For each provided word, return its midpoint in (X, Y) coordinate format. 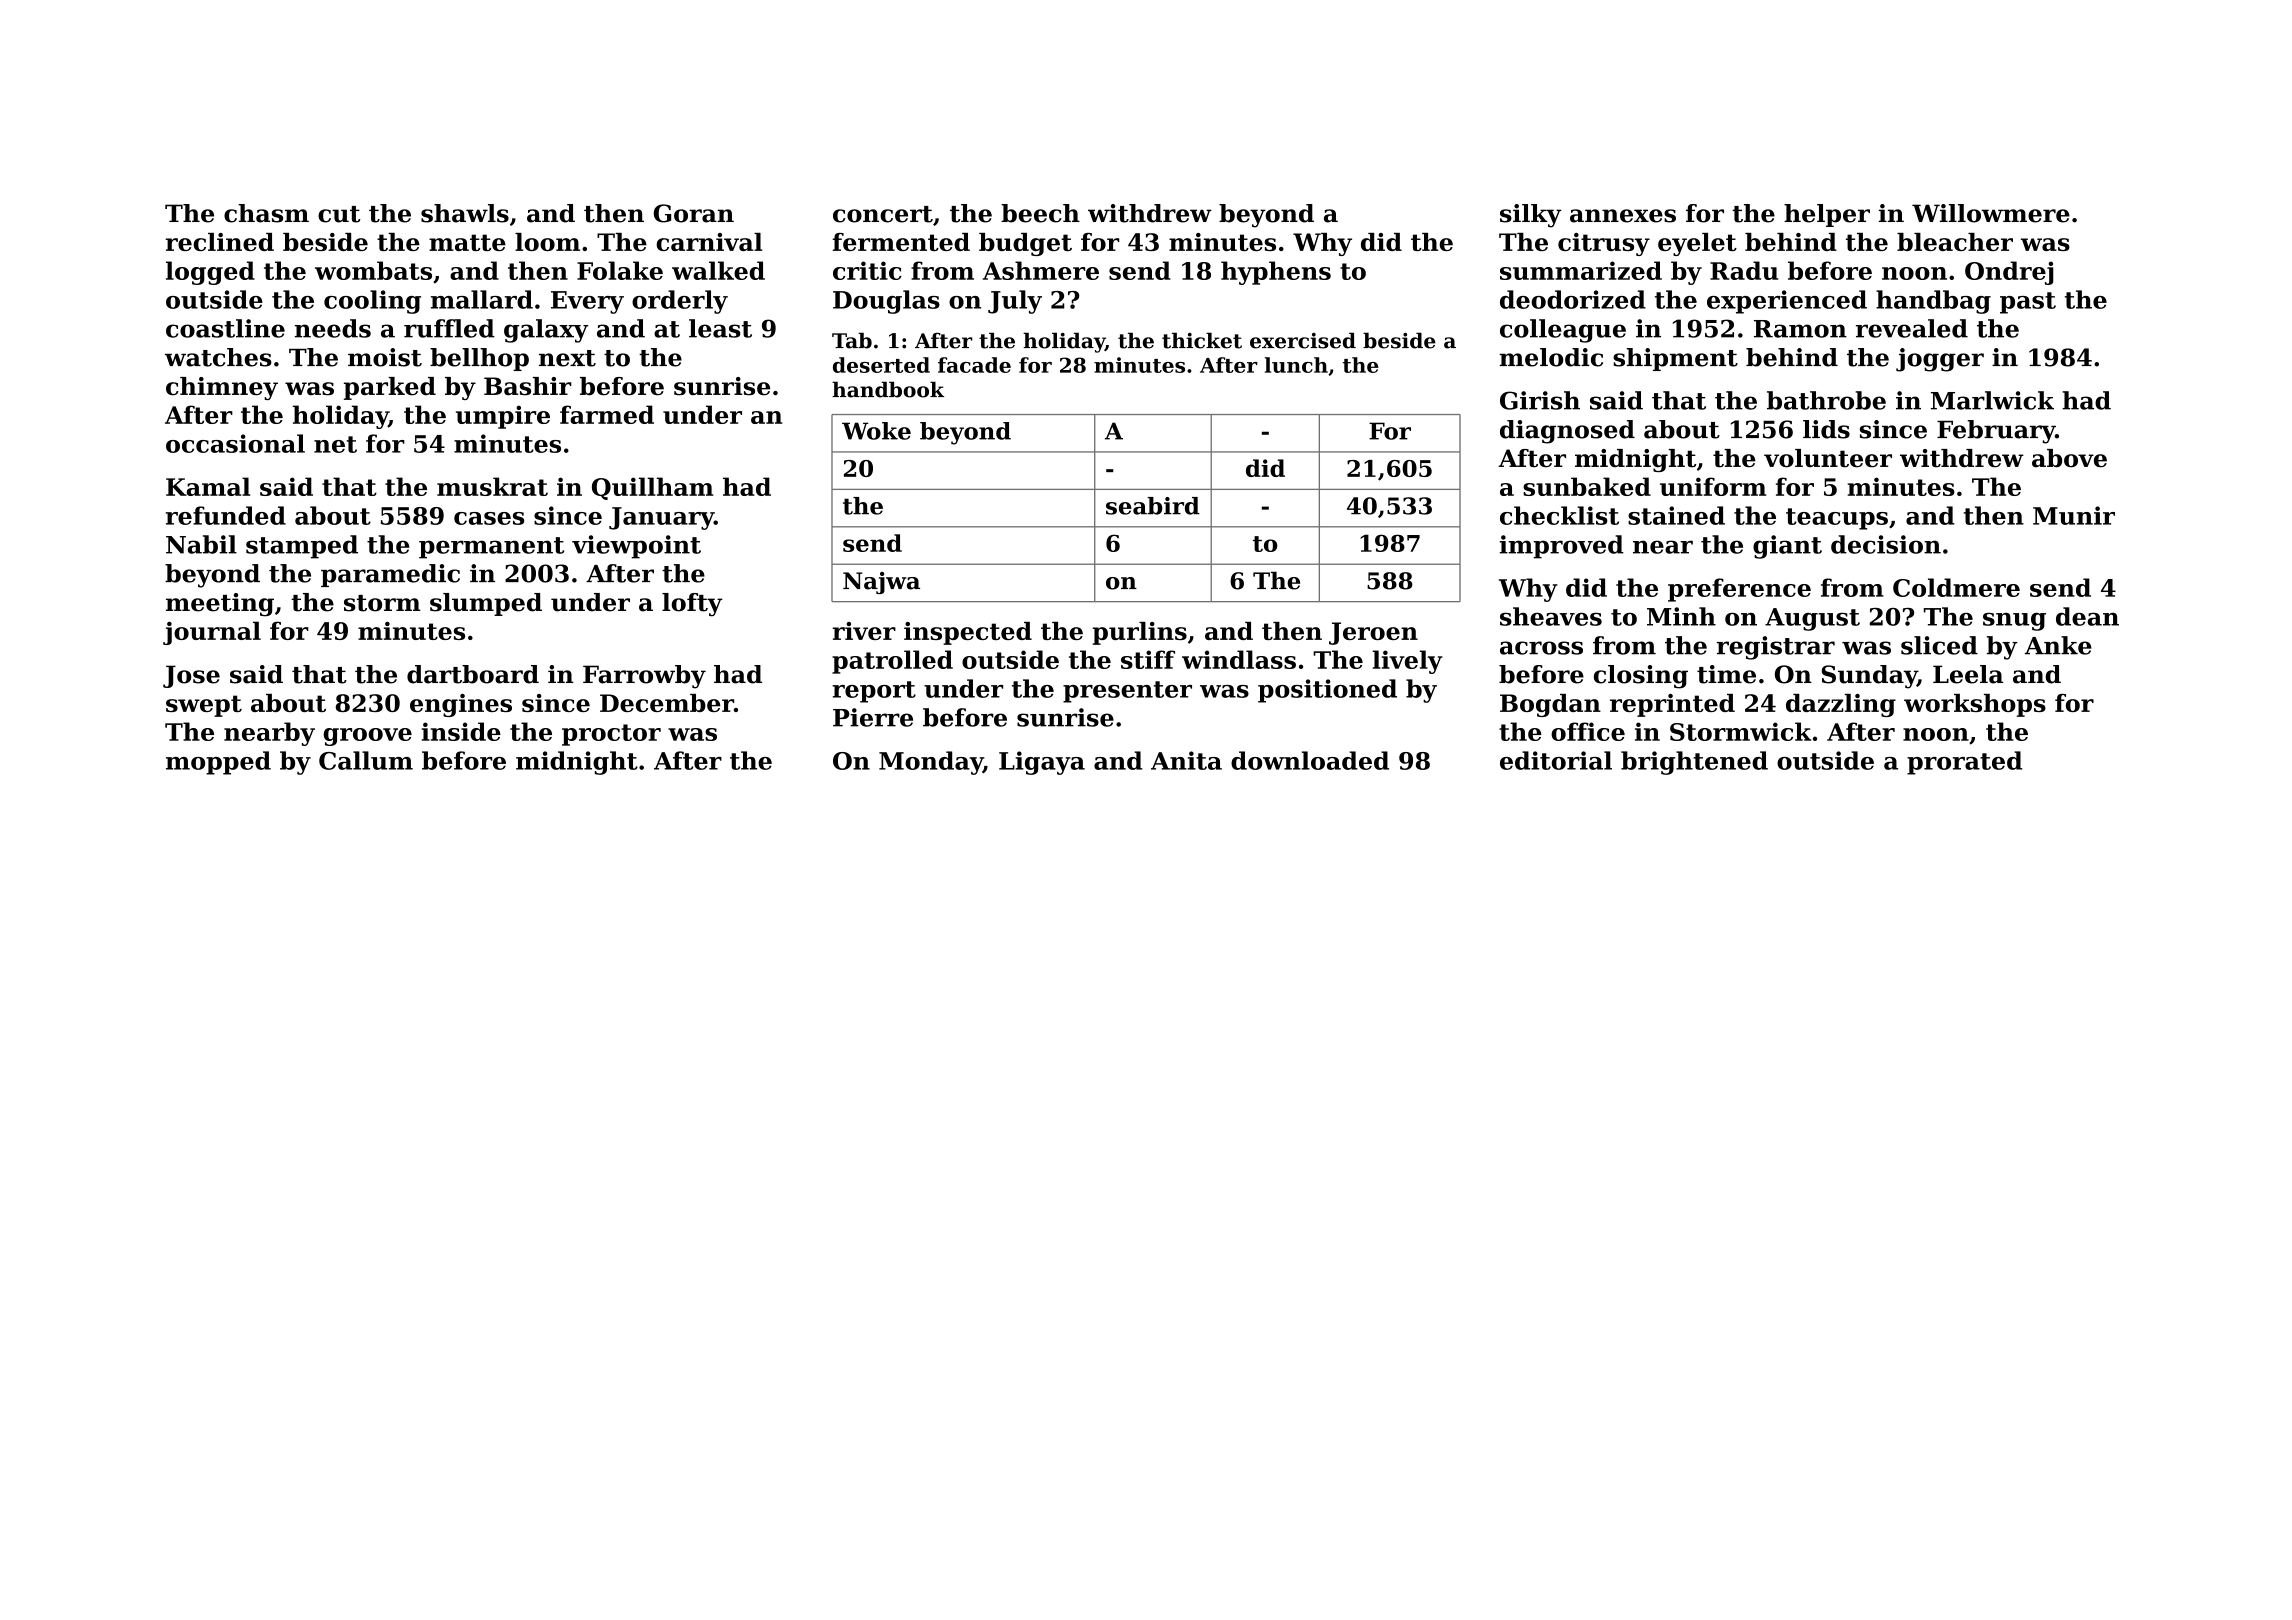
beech (1040, 213)
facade (974, 365)
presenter (1127, 692)
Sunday (1869, 677)
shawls (465, 213)
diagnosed (1567, 432)
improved (1561, 547)
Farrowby (644, 677)
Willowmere (1991, 213)
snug (2014, 621)
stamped (302, 547)
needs (333, 328)
